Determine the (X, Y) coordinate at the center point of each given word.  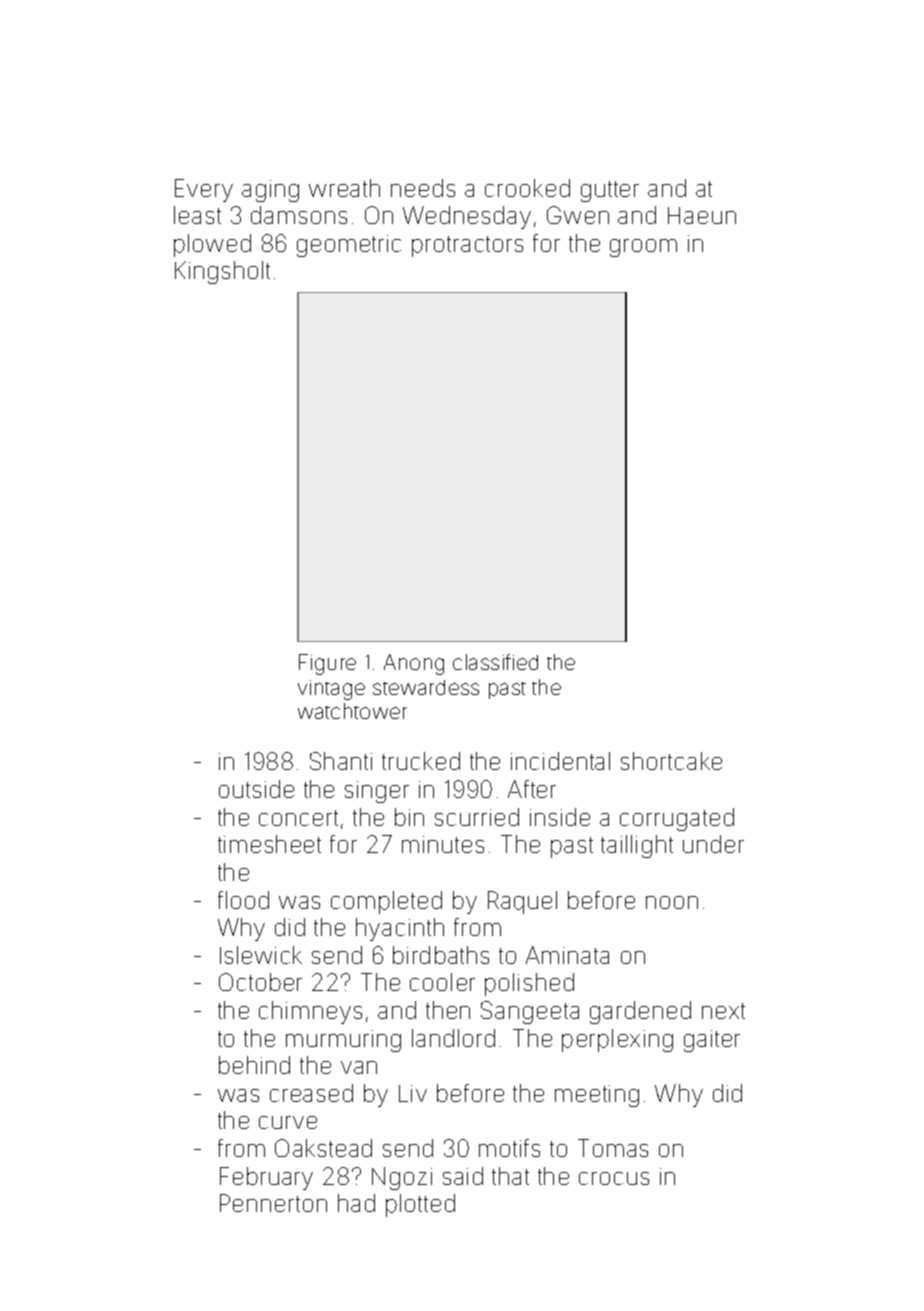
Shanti (341, 761)
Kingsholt (222, 272)
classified (495, 662)
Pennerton (273, 1203)
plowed (212, 245)
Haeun (702, 215)
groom (643, 248)
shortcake (671, 761)
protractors (467, 246)
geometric (349, 246)
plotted (420, 1205)
